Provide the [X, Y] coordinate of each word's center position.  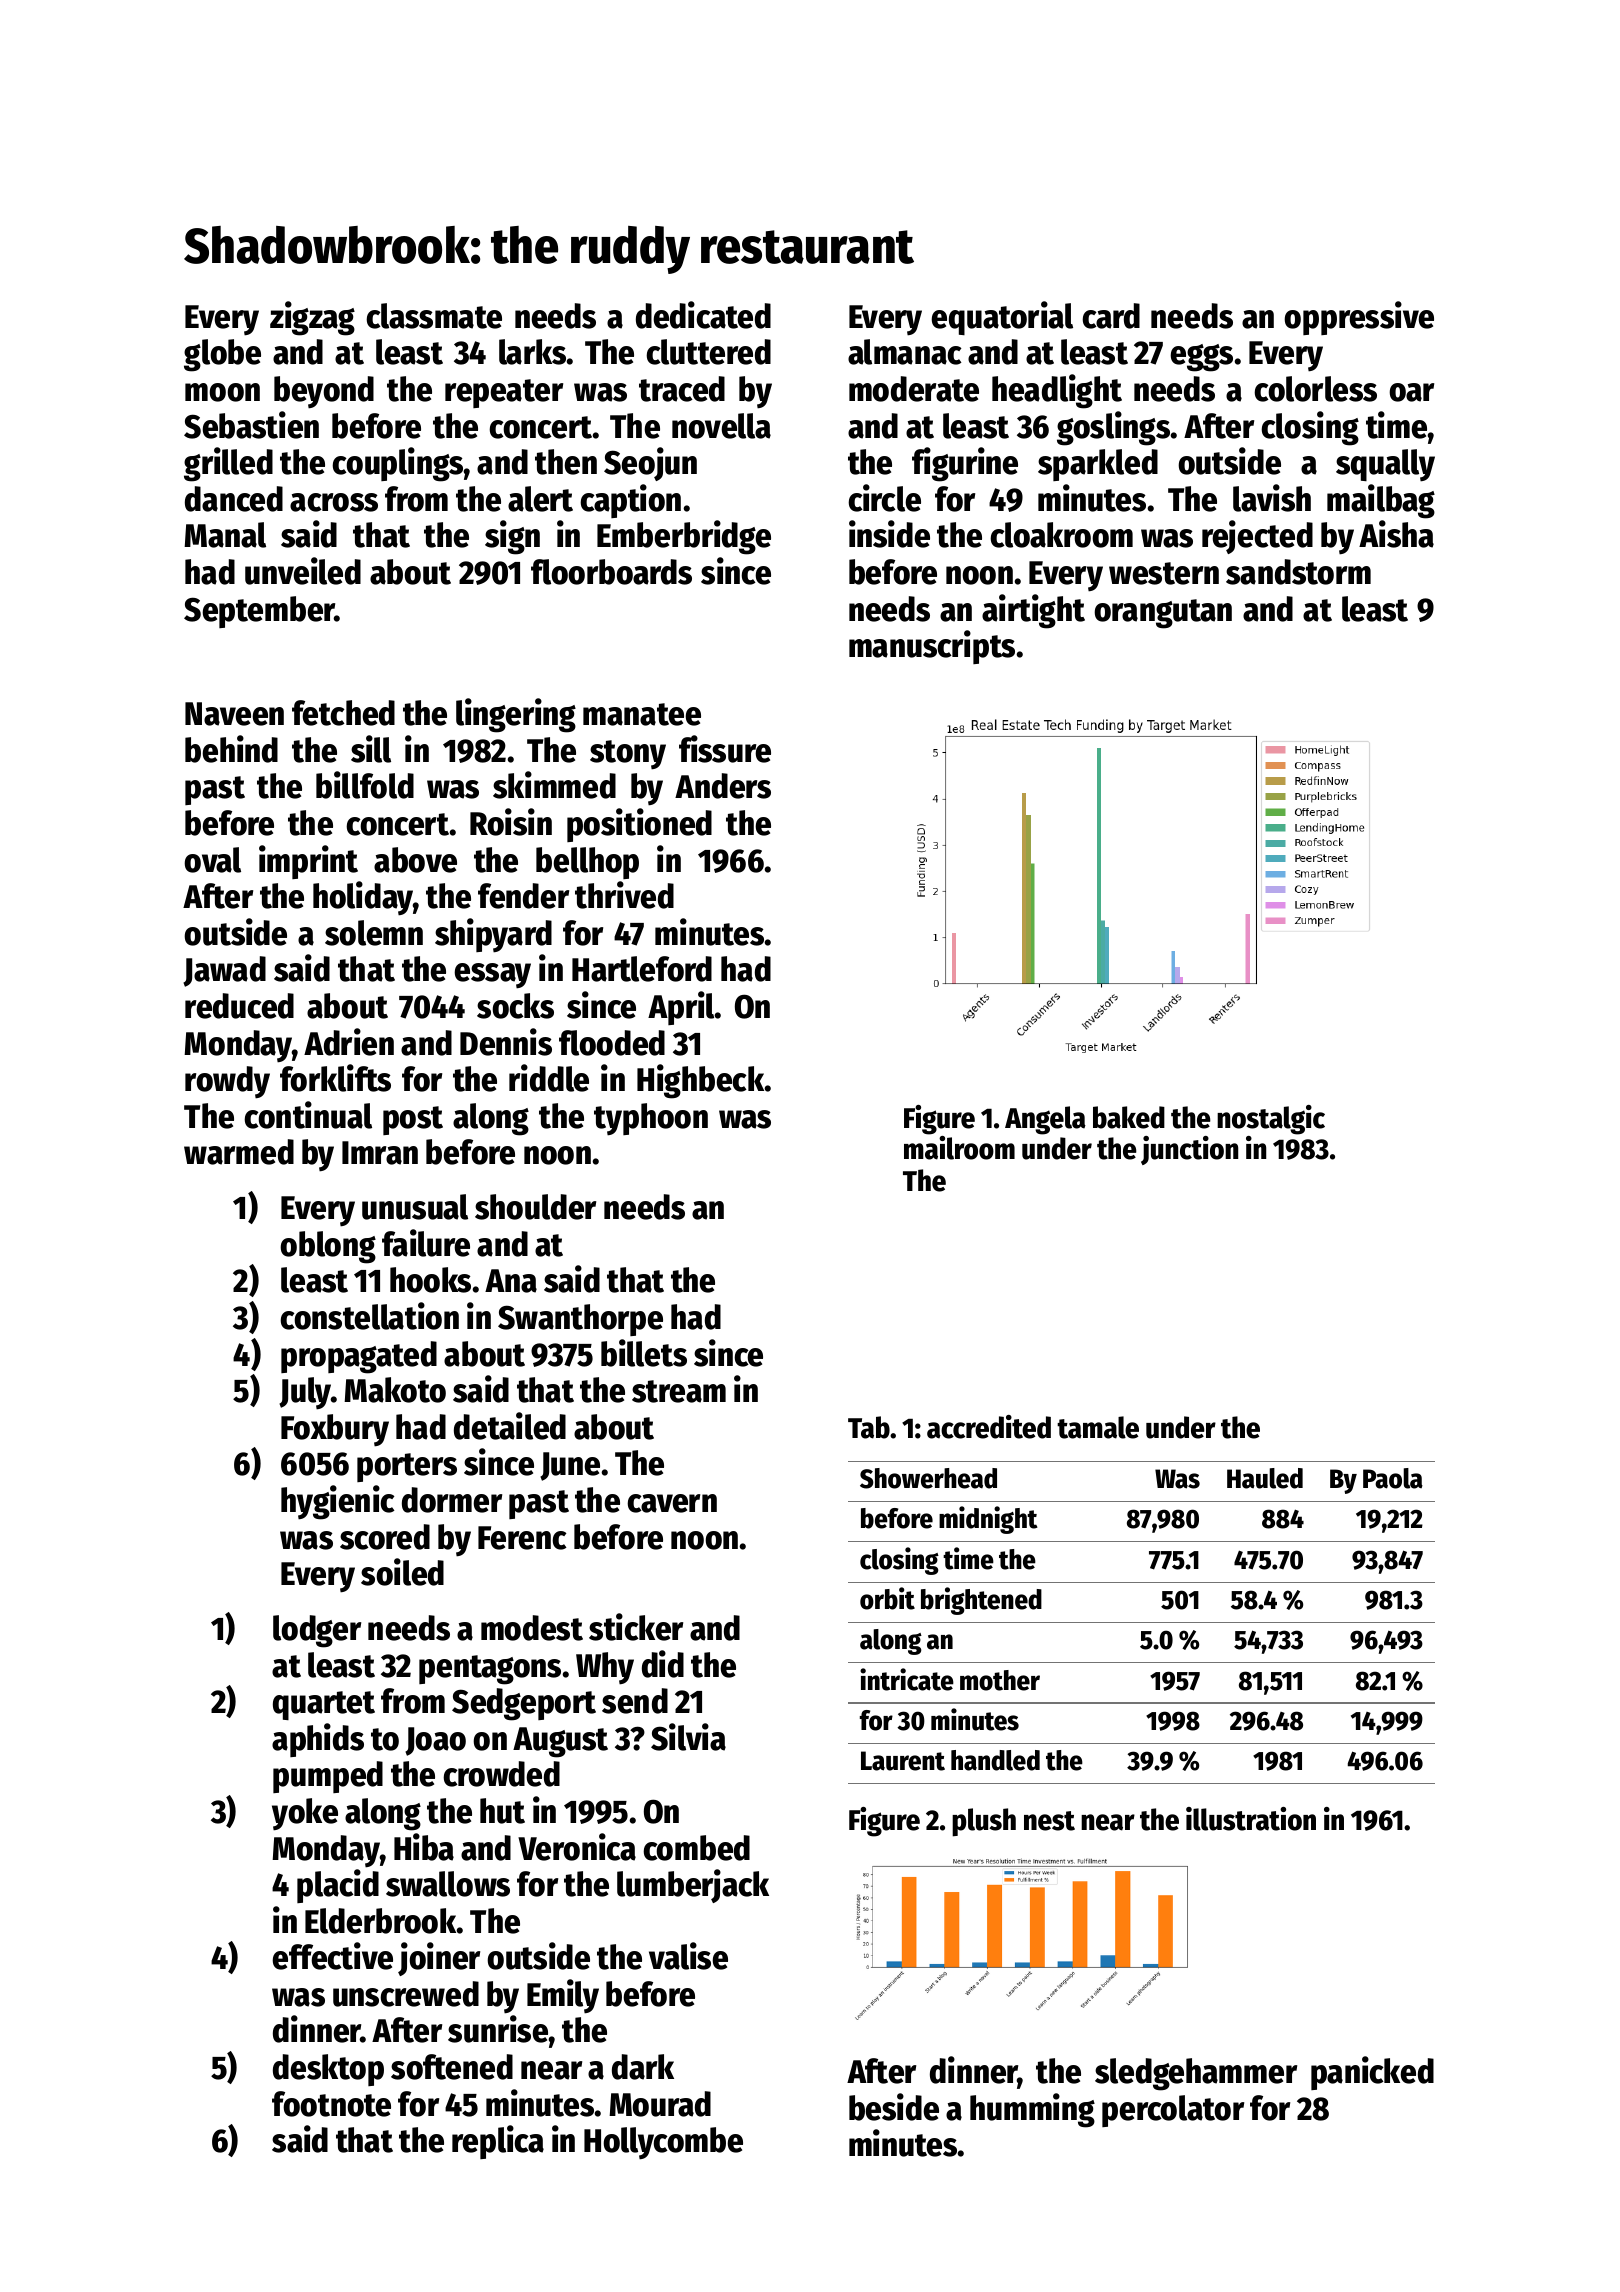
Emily [563, 1996]
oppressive [1359, 318]
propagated [359, 1357]
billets [644, 1353]
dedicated [703, 315]
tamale [1098, 1427]
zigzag [312, 318]
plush [984, 1822]
